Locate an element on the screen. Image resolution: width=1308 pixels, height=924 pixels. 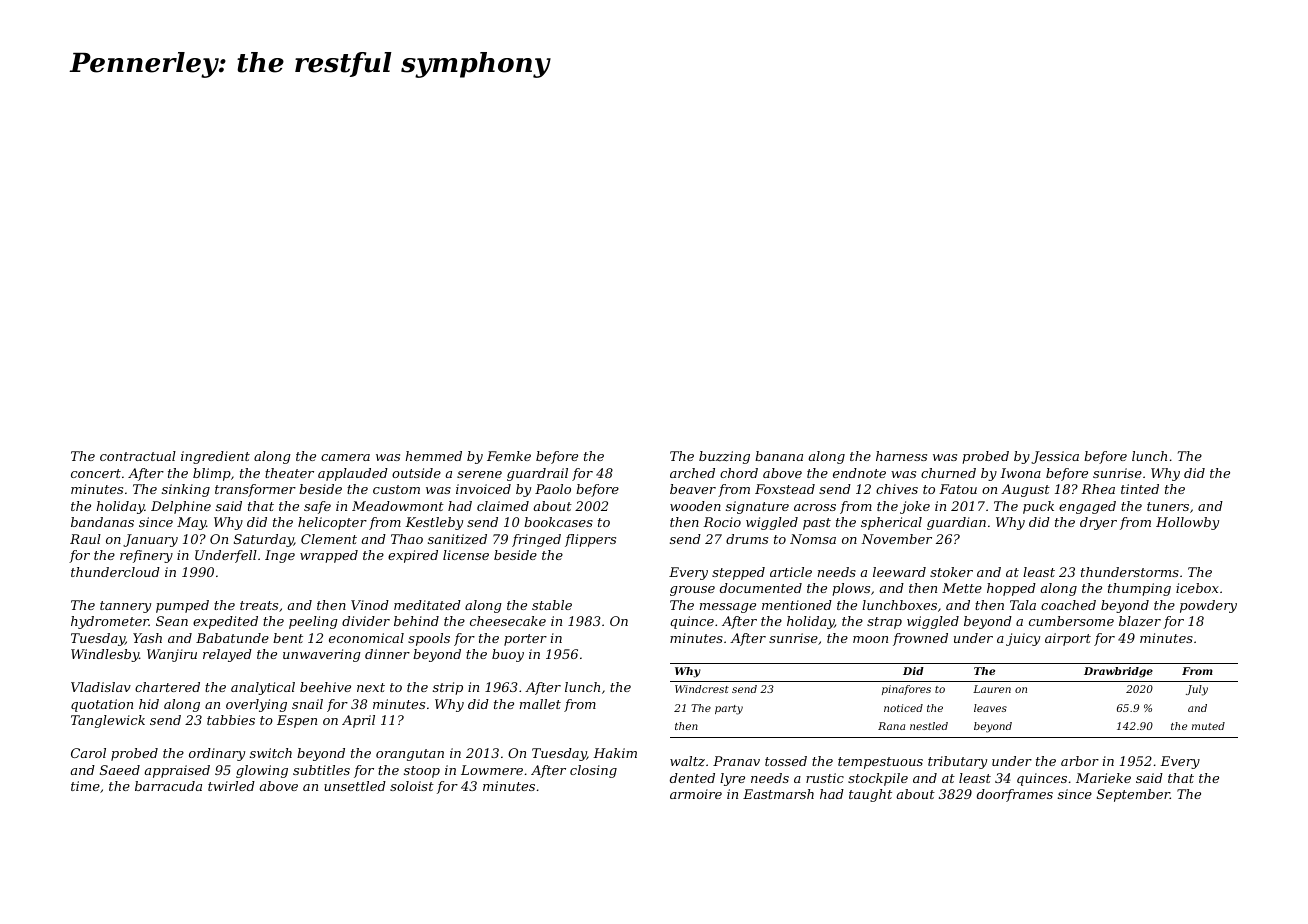
unsettled is located at coordinates (355, 786).
